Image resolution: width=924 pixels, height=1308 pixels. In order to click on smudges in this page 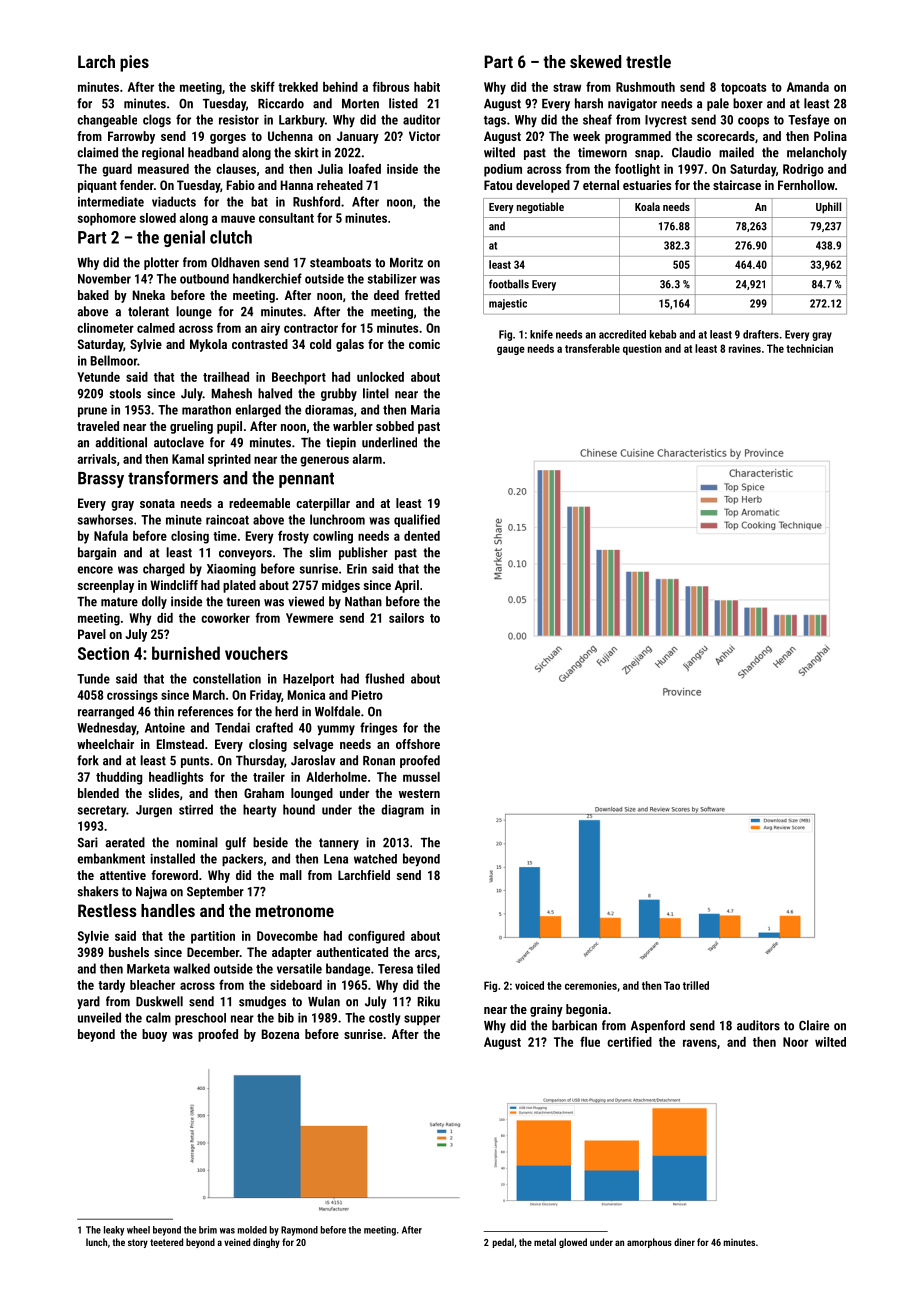, I will do `click(262, 1002)`.
